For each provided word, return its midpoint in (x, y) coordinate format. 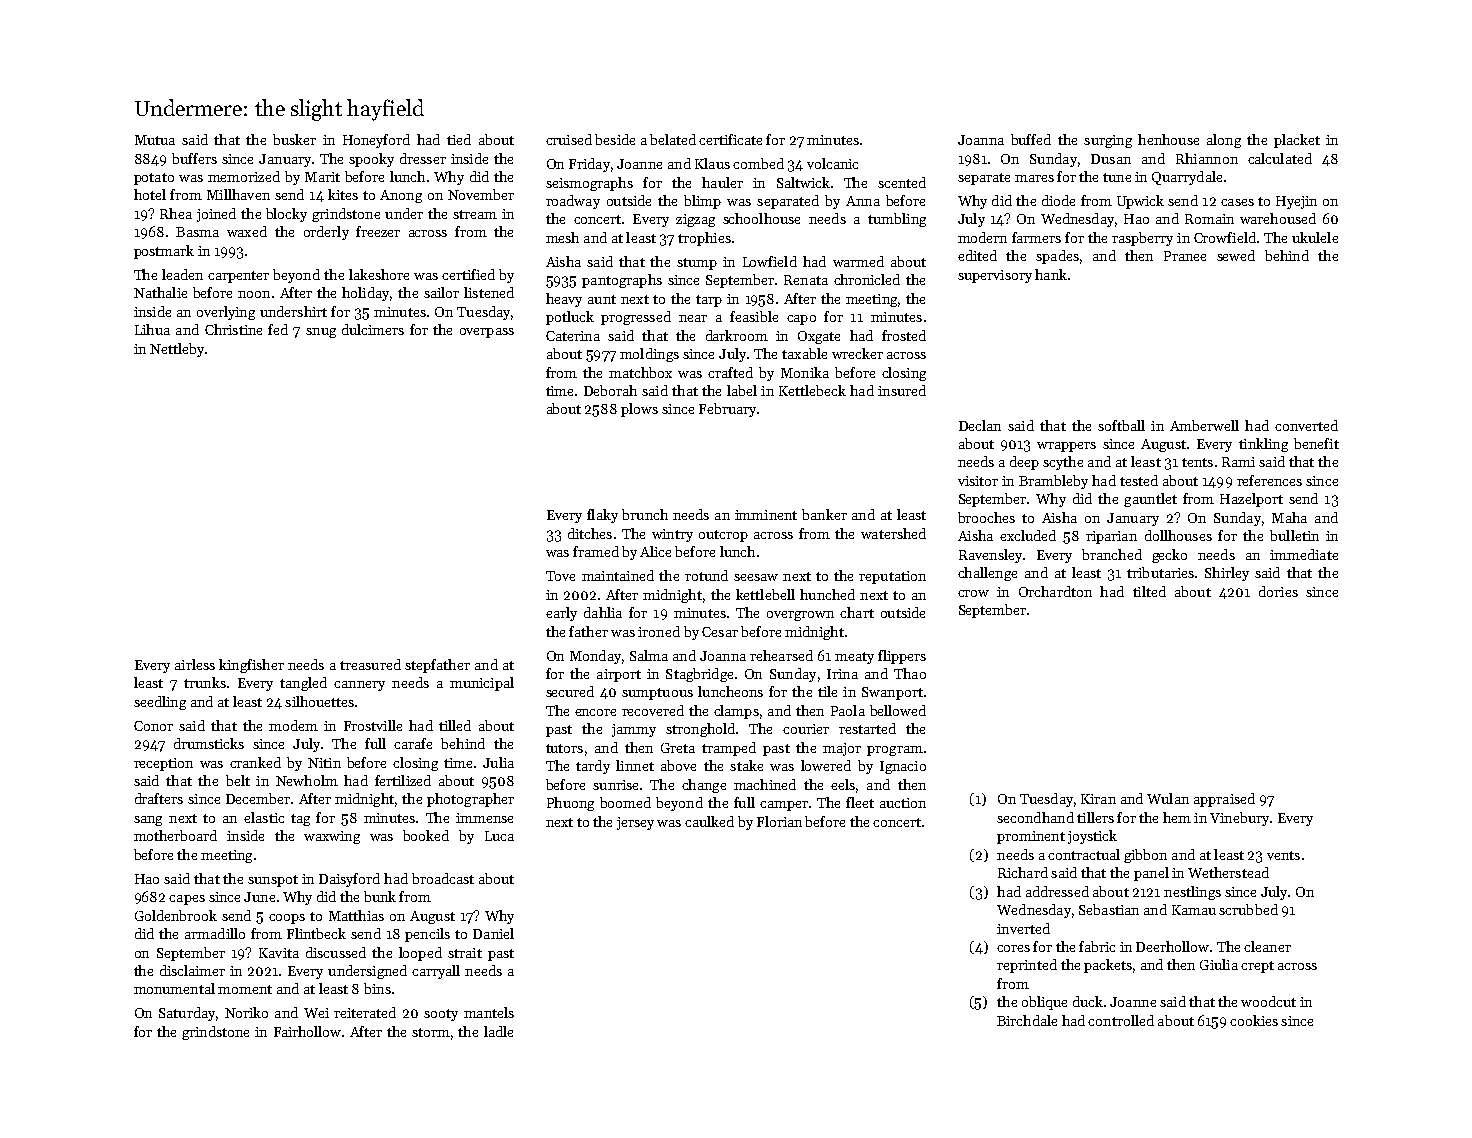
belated (673, 139)
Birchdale (1027, 1020)
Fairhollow (307, 1031)
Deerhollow (1172, 946)
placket (1297, 141)
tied (459, 139)
